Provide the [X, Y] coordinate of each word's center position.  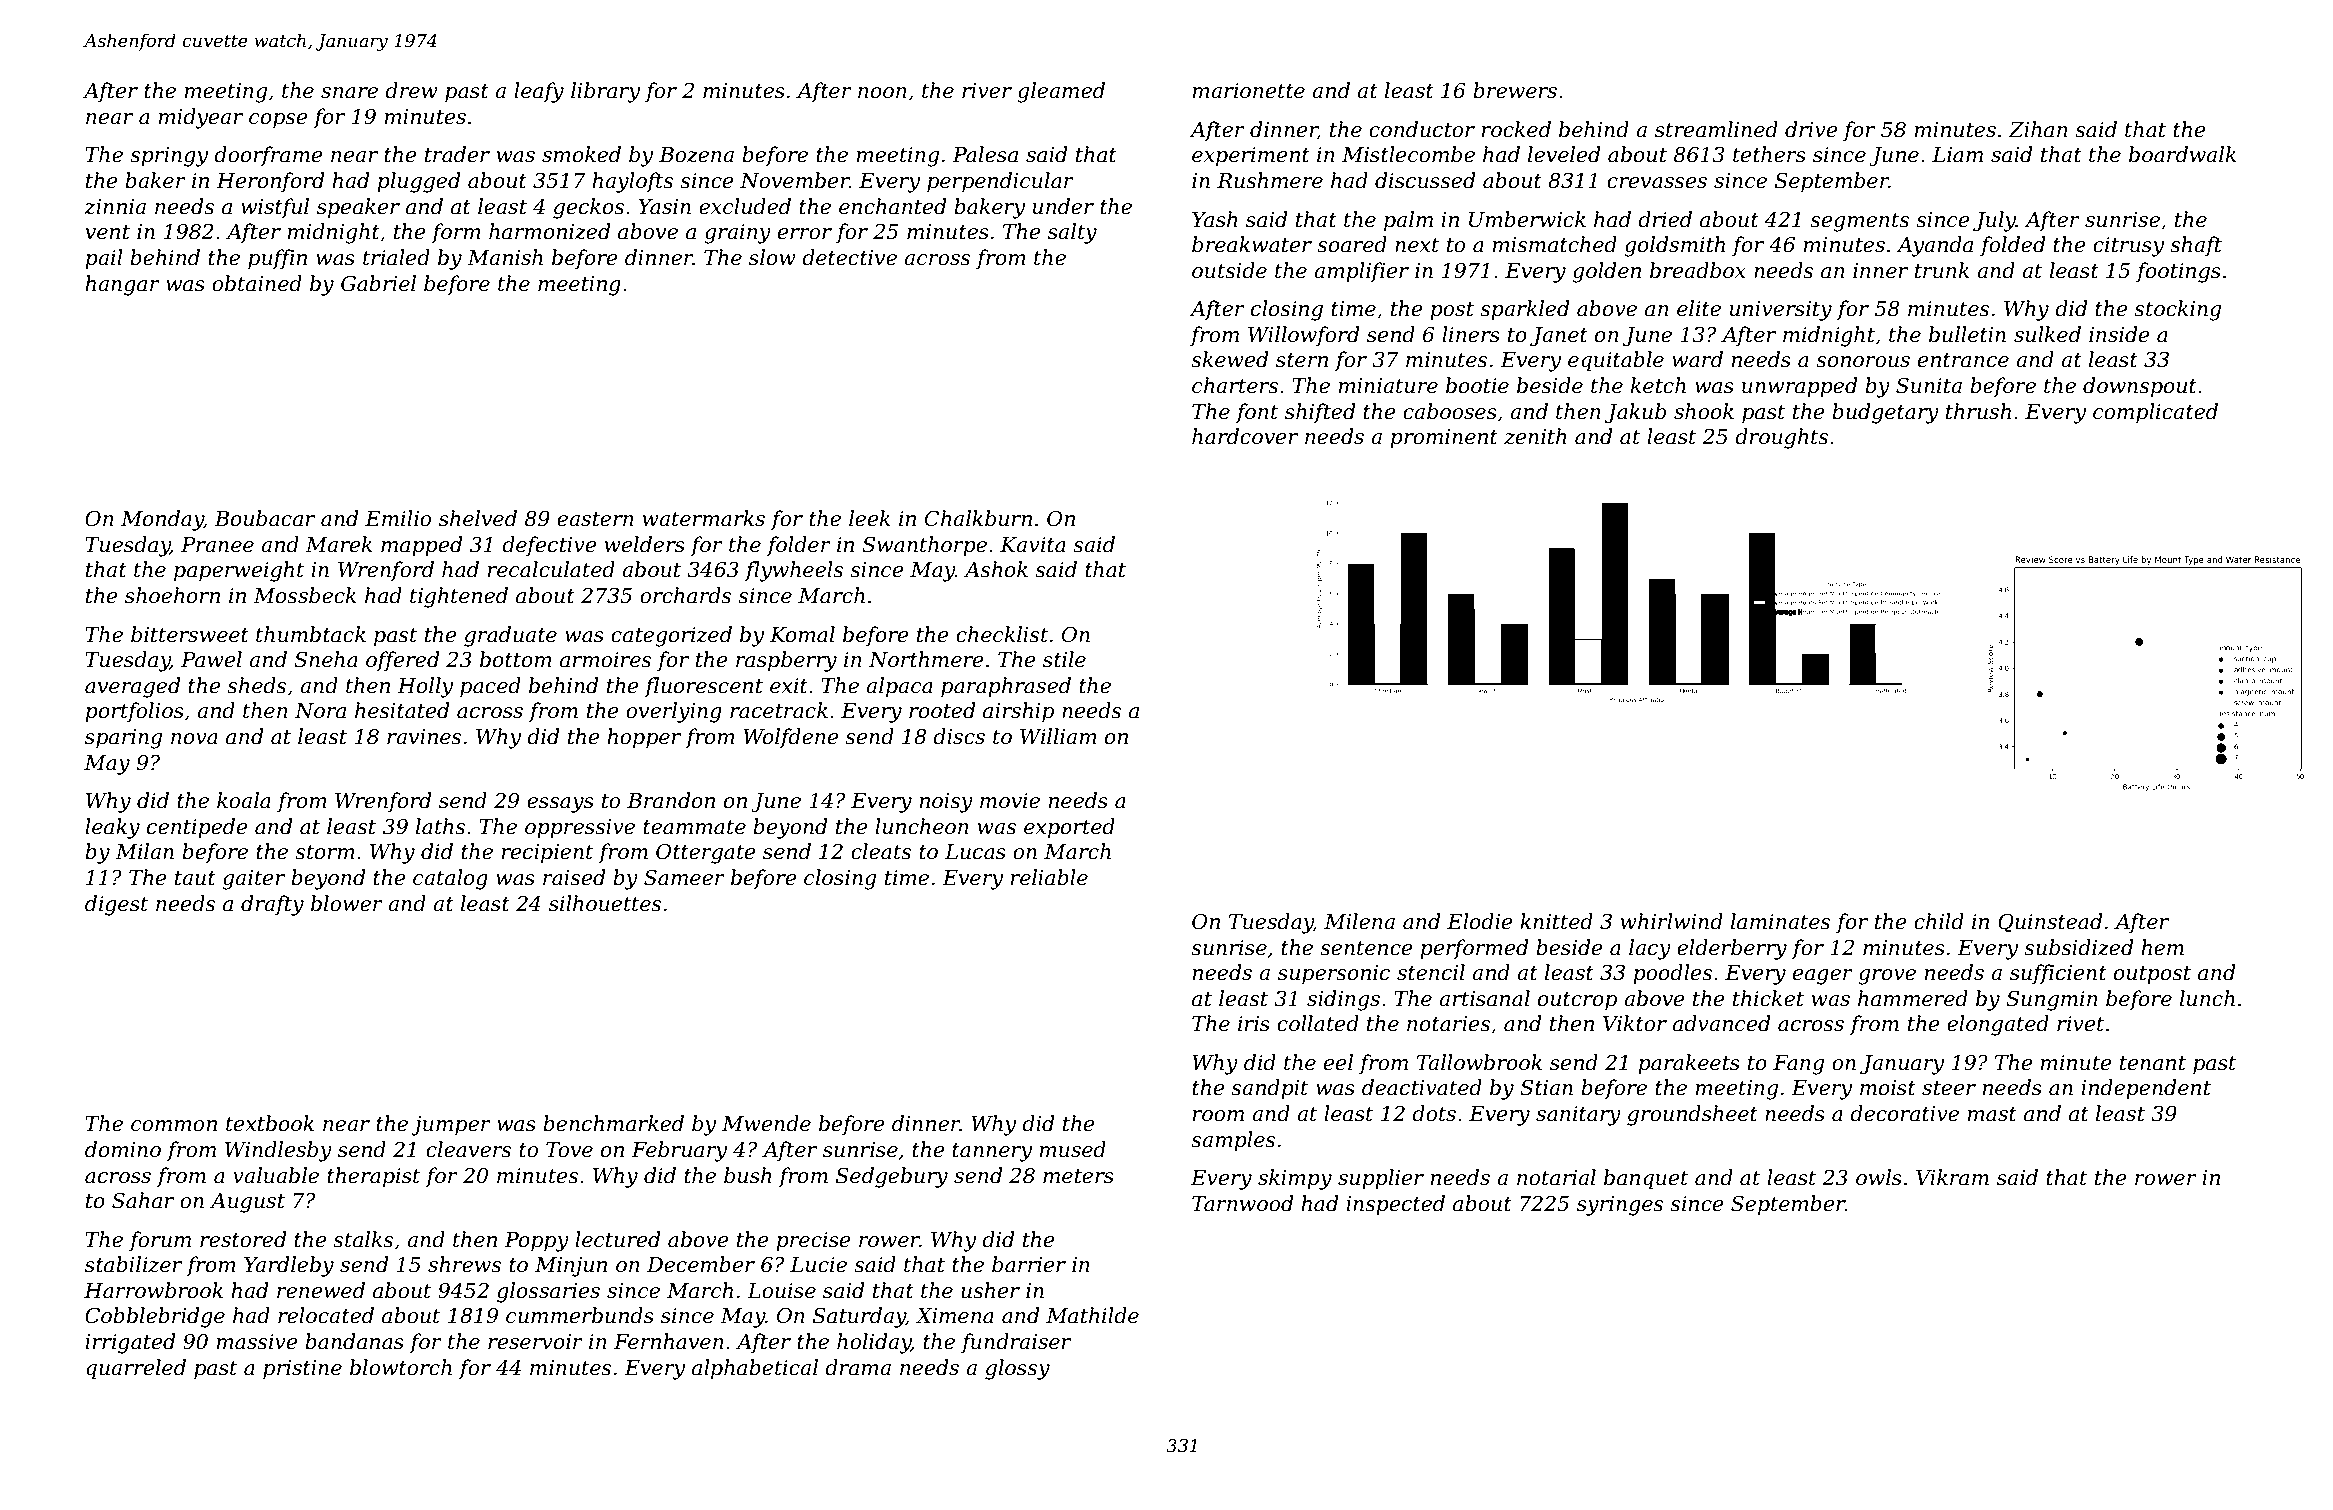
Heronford [270, 182]
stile [1064, 659]
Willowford [1303, 336]
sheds [256, 685]
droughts [1781, 438]
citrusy [2128, 247]
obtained [257, 283]
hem [2162, 947]
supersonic [1334, 975]
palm [1408, 221]
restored [243, 1239]
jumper [451, 1126]
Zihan [2038, 129]
